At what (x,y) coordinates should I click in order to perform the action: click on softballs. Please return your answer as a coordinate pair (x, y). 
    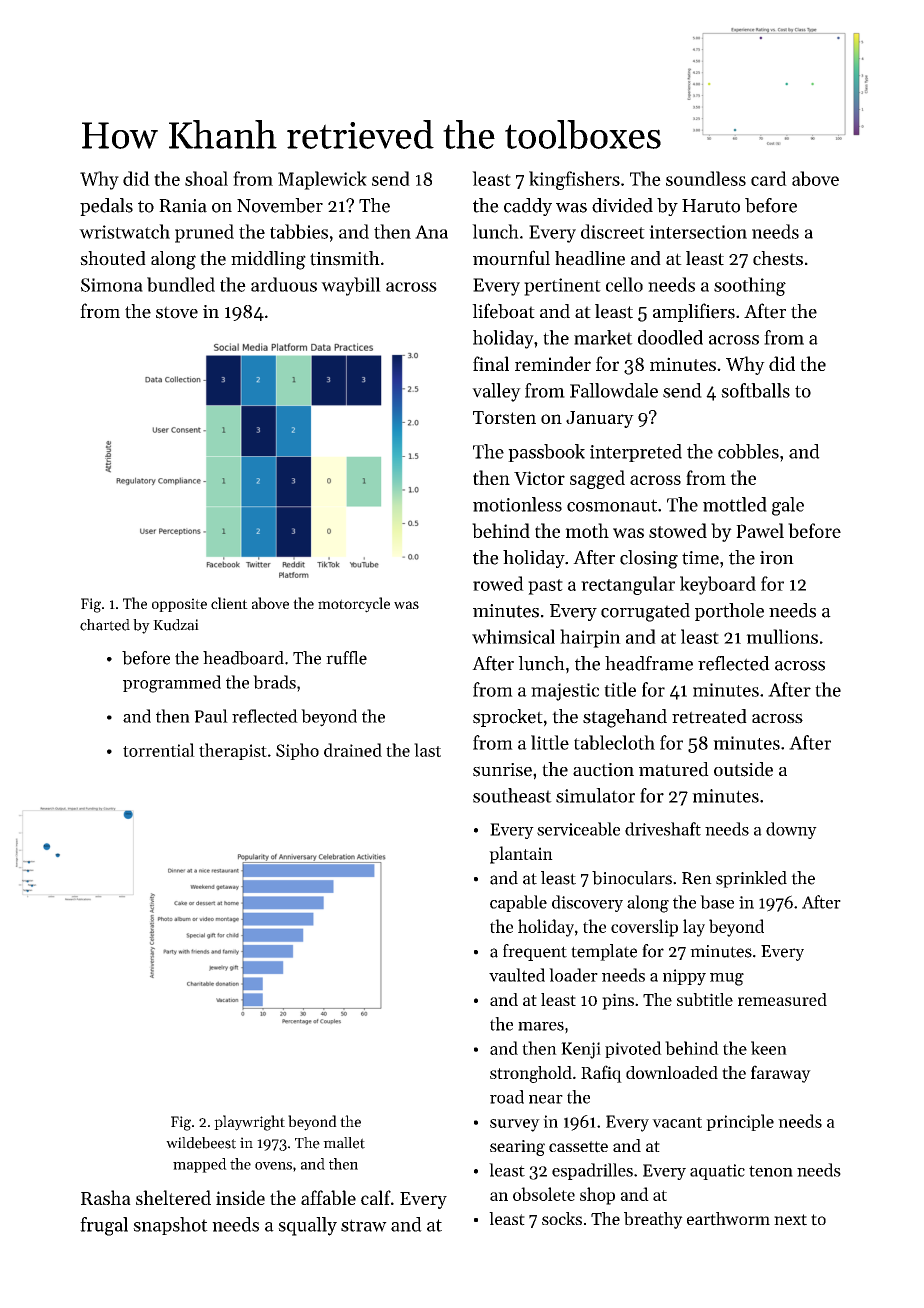
    Looking at the image, I should click on (755, 390).
